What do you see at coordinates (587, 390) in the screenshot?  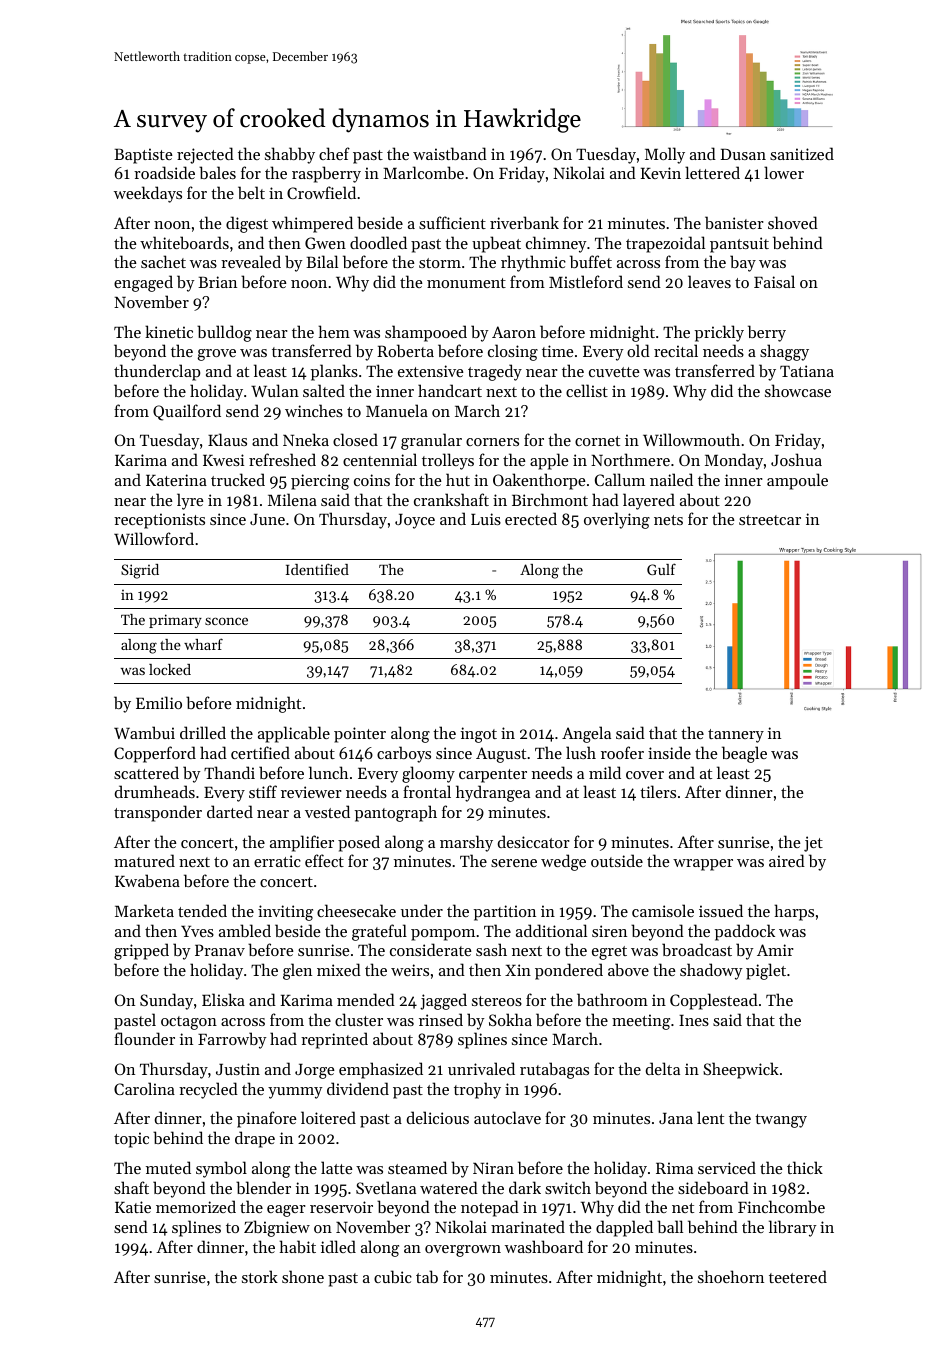 I see `cellist` at bounding box center [587, 390].
